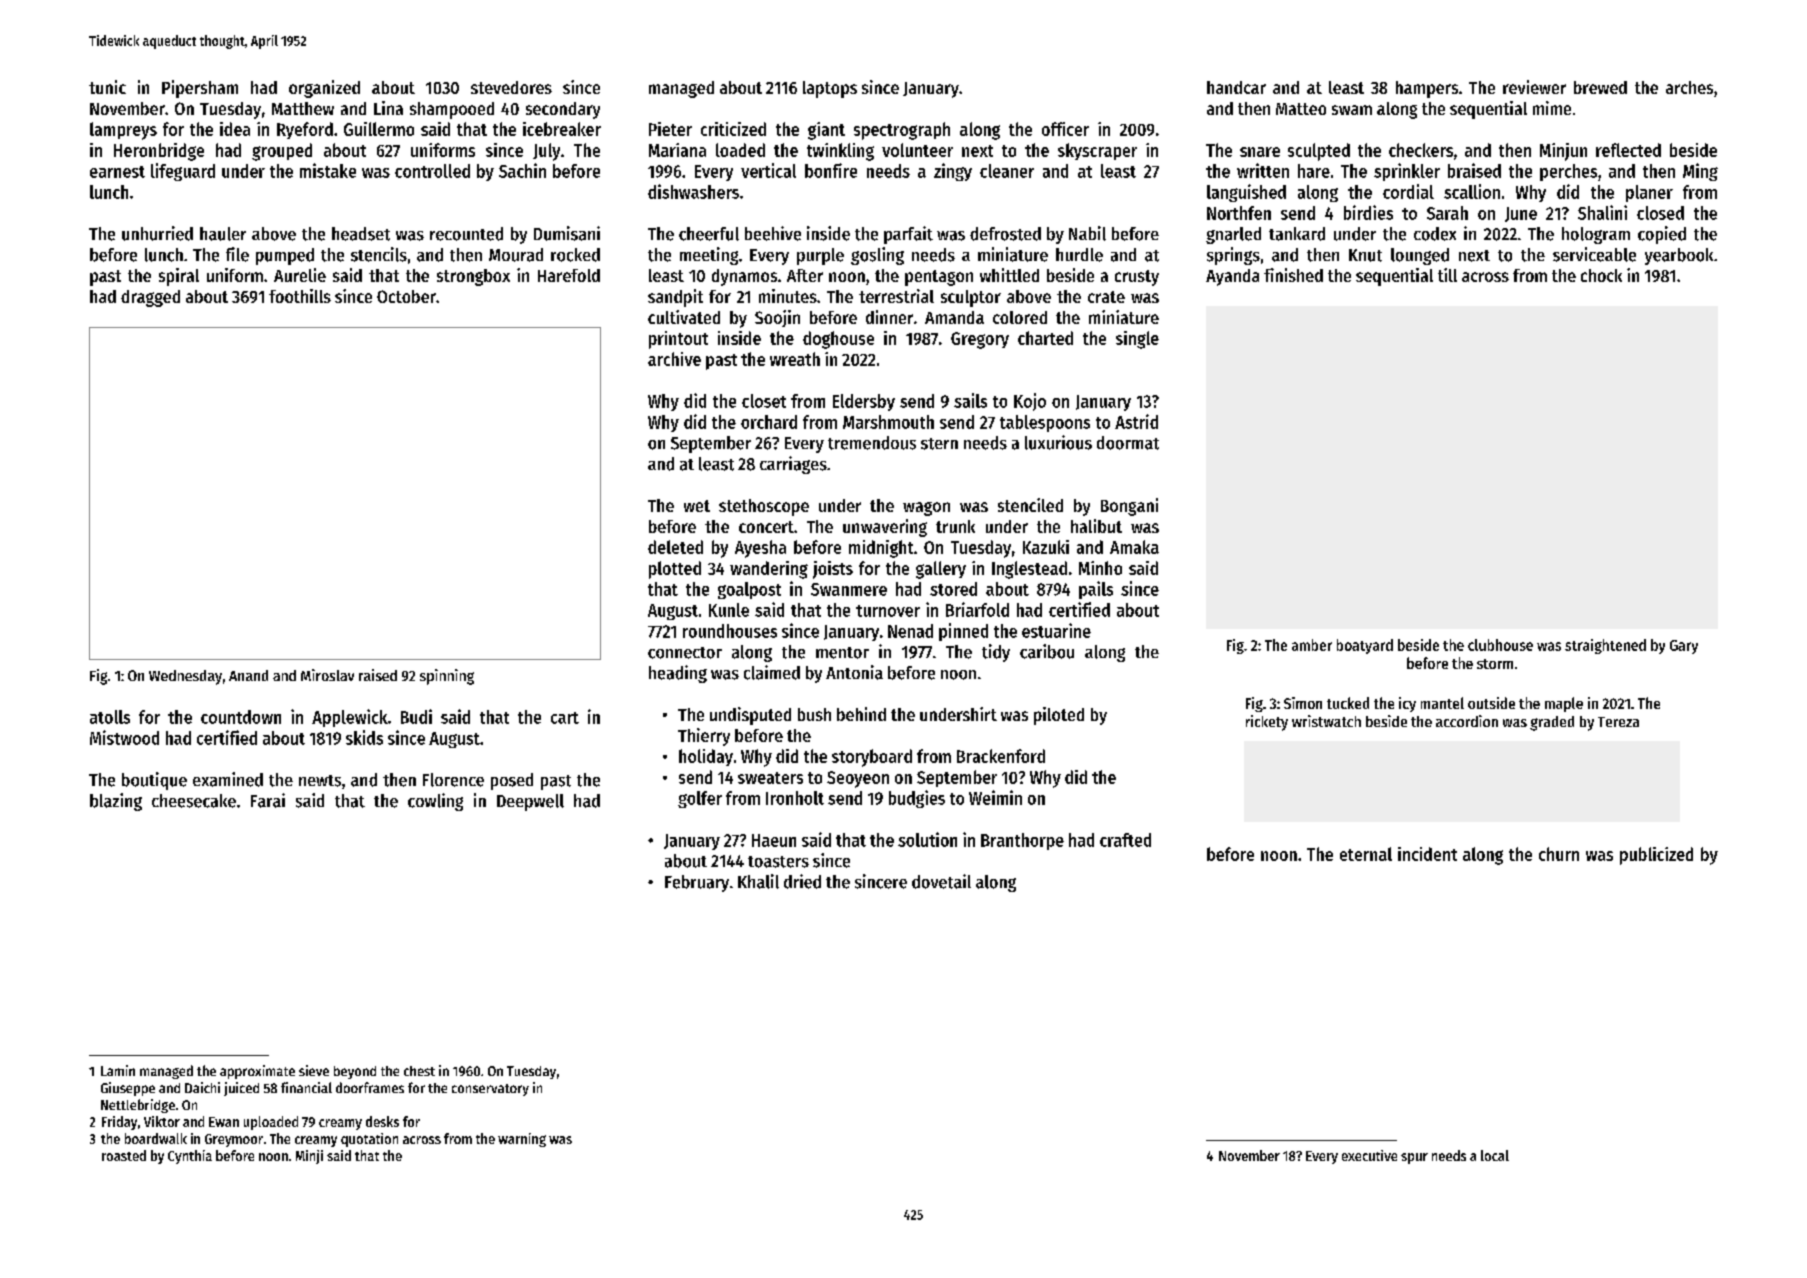 The width and height of the document is (1807, 1278). I want to click on Lamin, so click(118, 1070).
